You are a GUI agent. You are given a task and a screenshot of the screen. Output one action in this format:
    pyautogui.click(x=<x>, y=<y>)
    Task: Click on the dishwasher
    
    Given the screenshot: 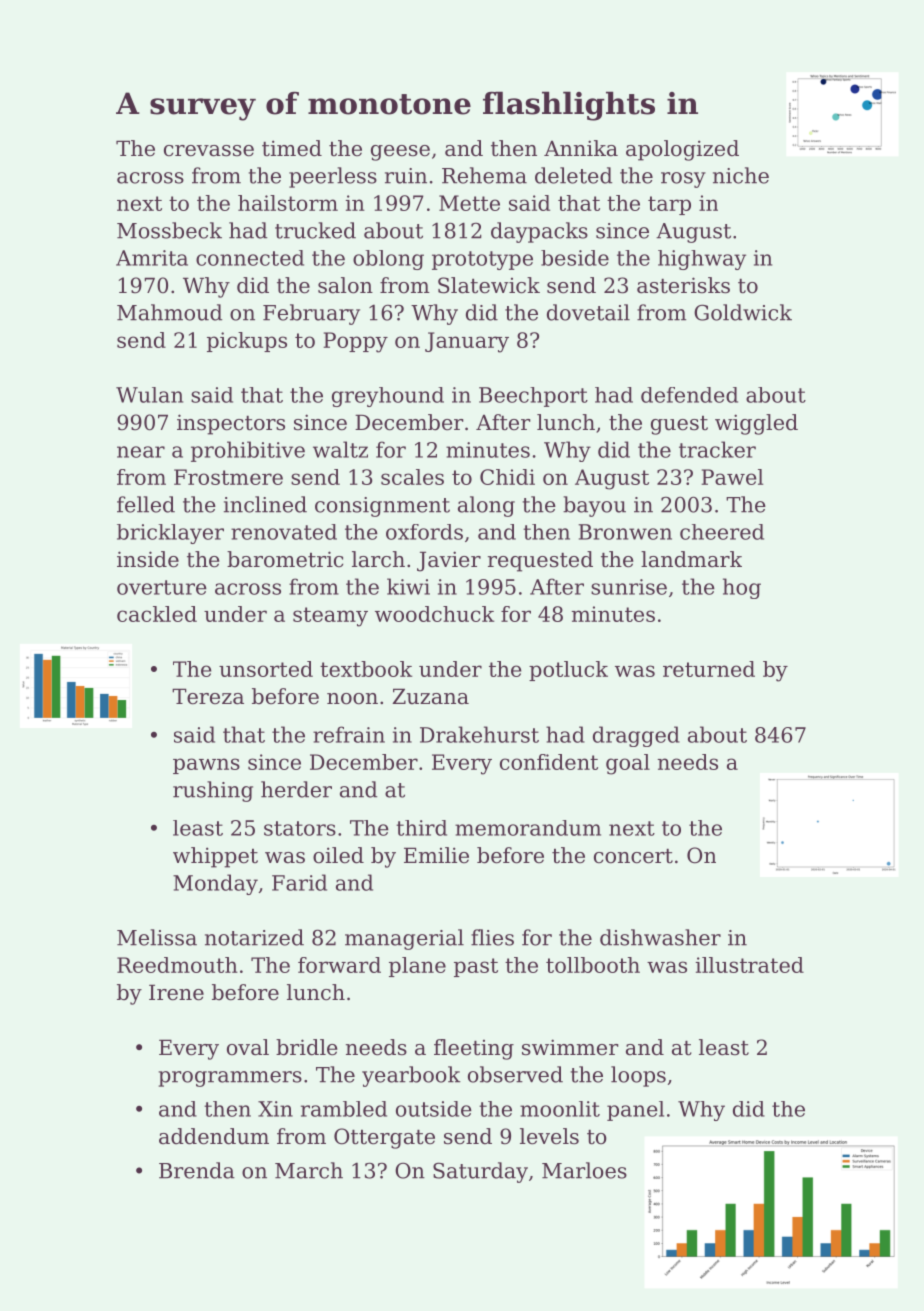 What is the action you would take?
    pyautogui.click(x=660, y=937)
